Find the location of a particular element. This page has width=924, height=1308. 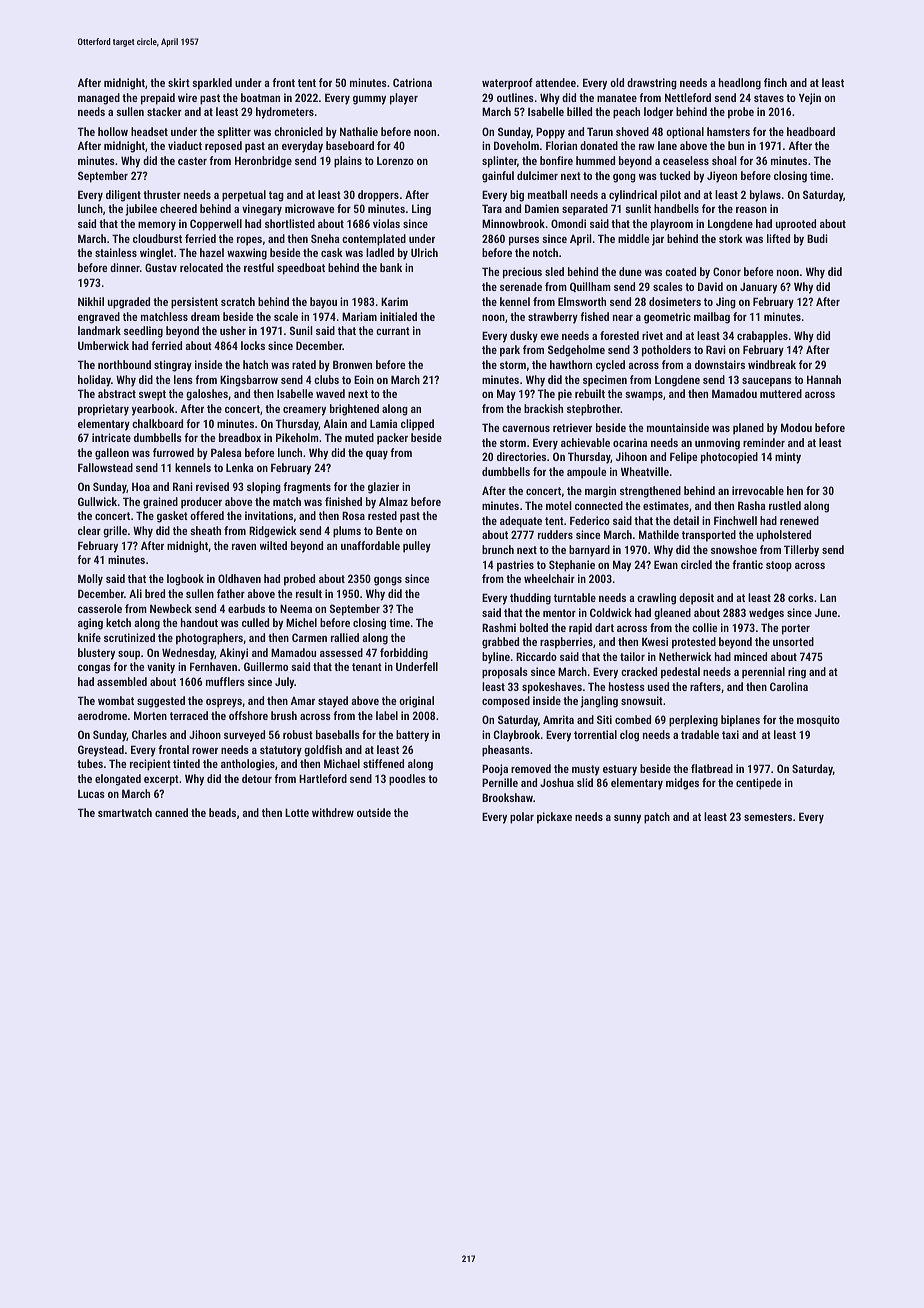

middle is located at coordinates (633, 238).
